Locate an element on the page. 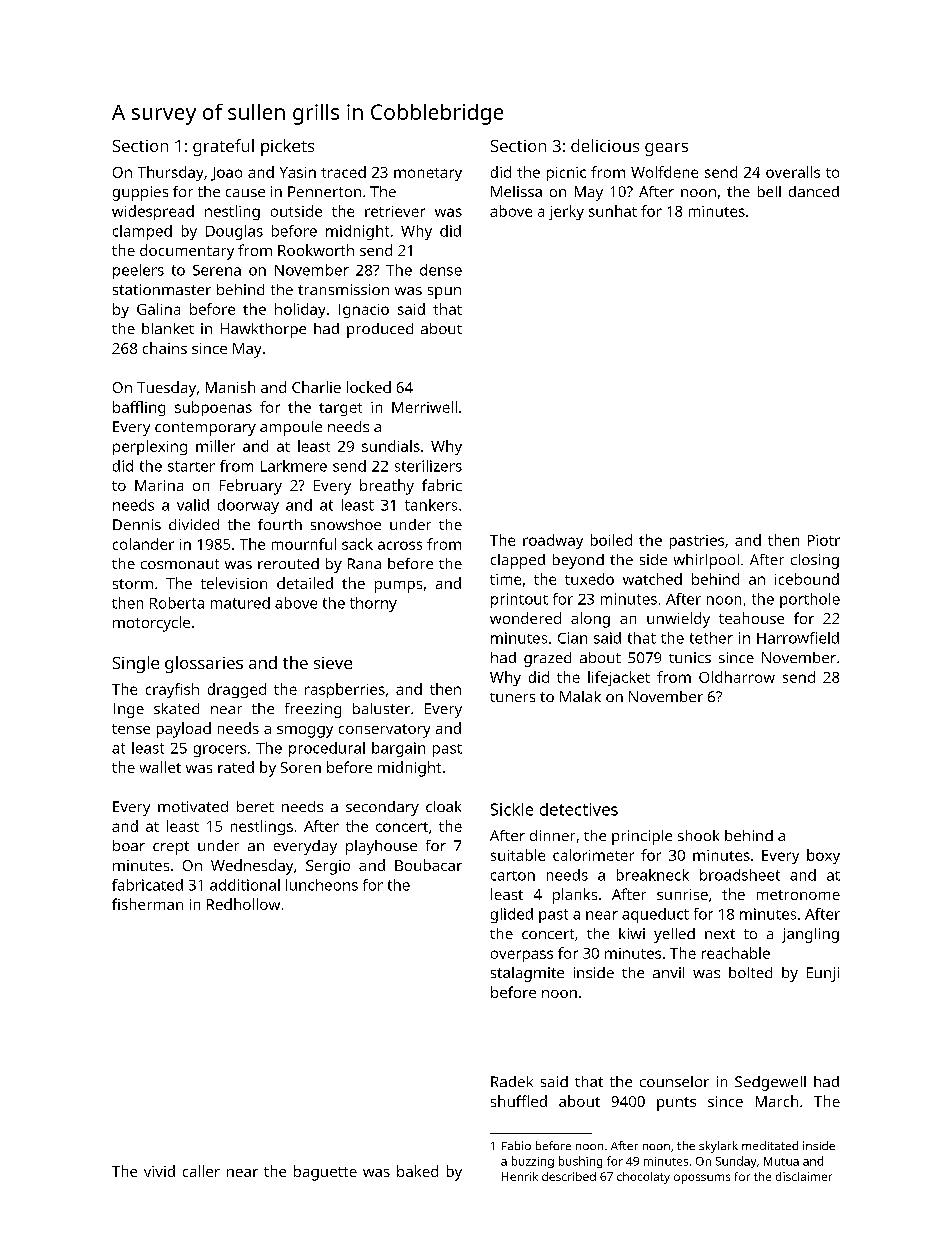 The image size is (952, 1233). Harrowfield is located at coordinates (798, 638).
